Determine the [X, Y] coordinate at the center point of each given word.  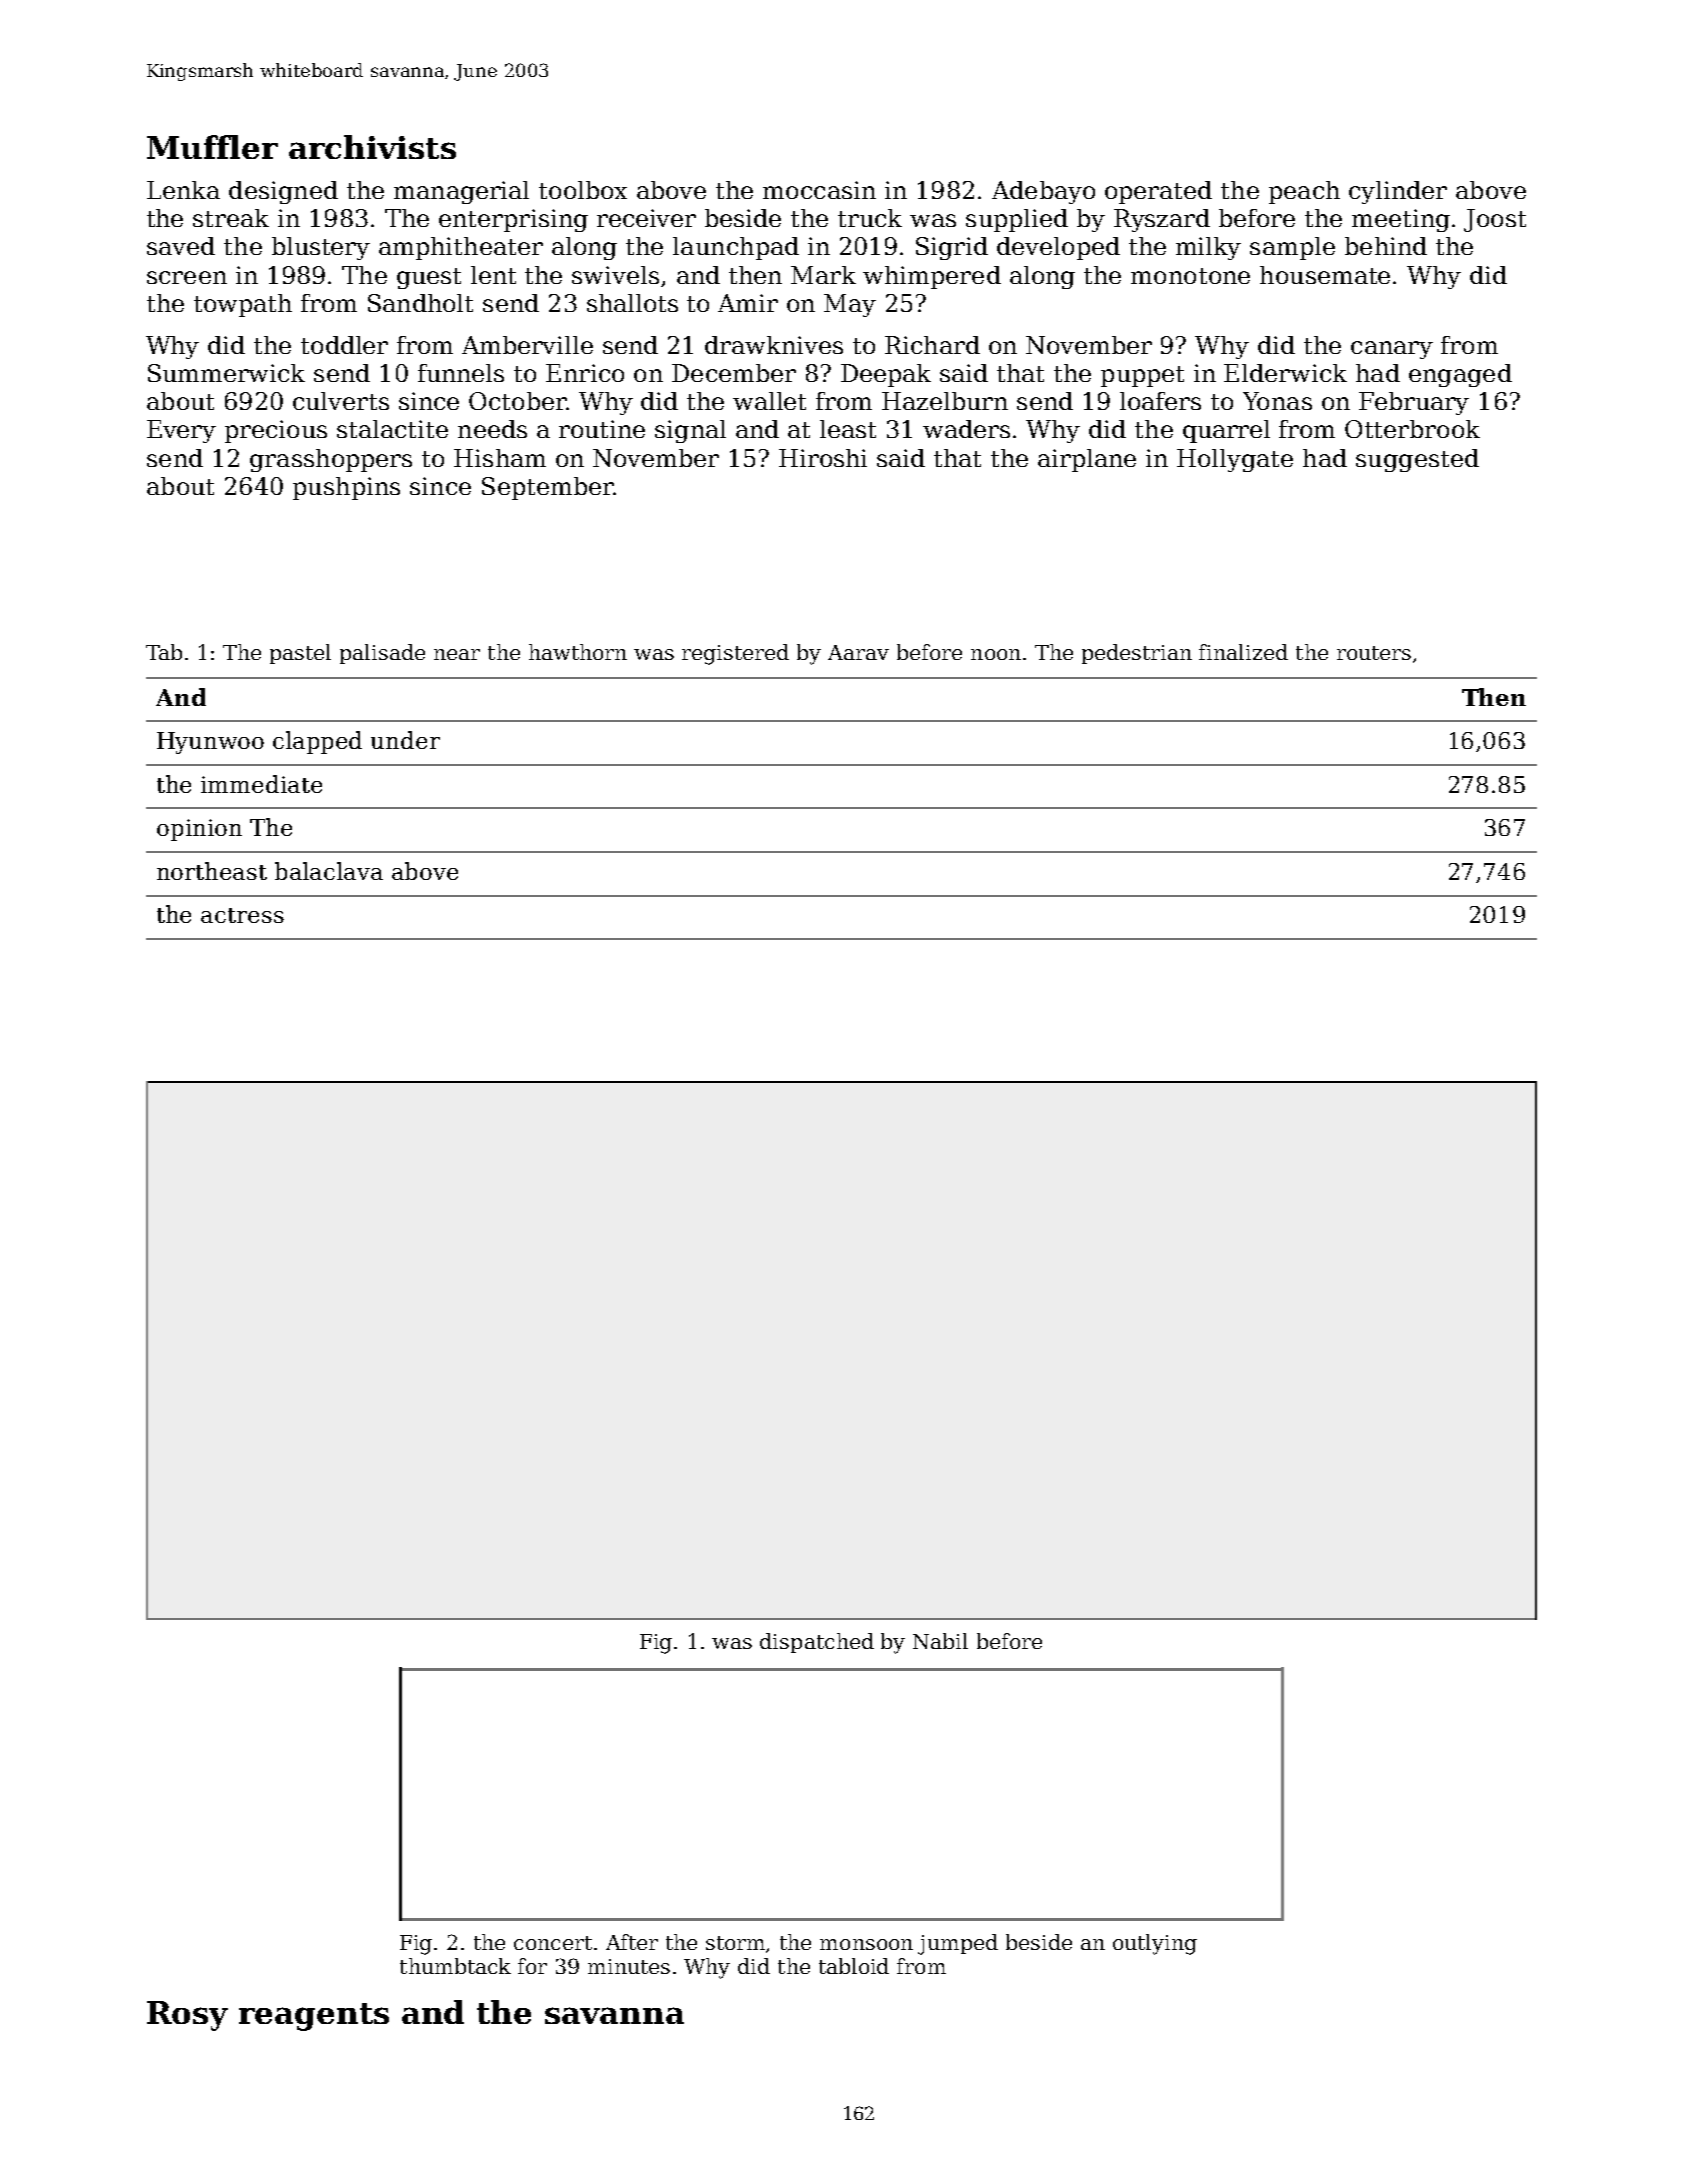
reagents [314, 2017]
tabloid [854, 1966]
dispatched [817, 1643]
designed [283, 192]
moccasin [819, 190]
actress [242, 915]
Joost [1495, 220]
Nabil [940, 1641]
